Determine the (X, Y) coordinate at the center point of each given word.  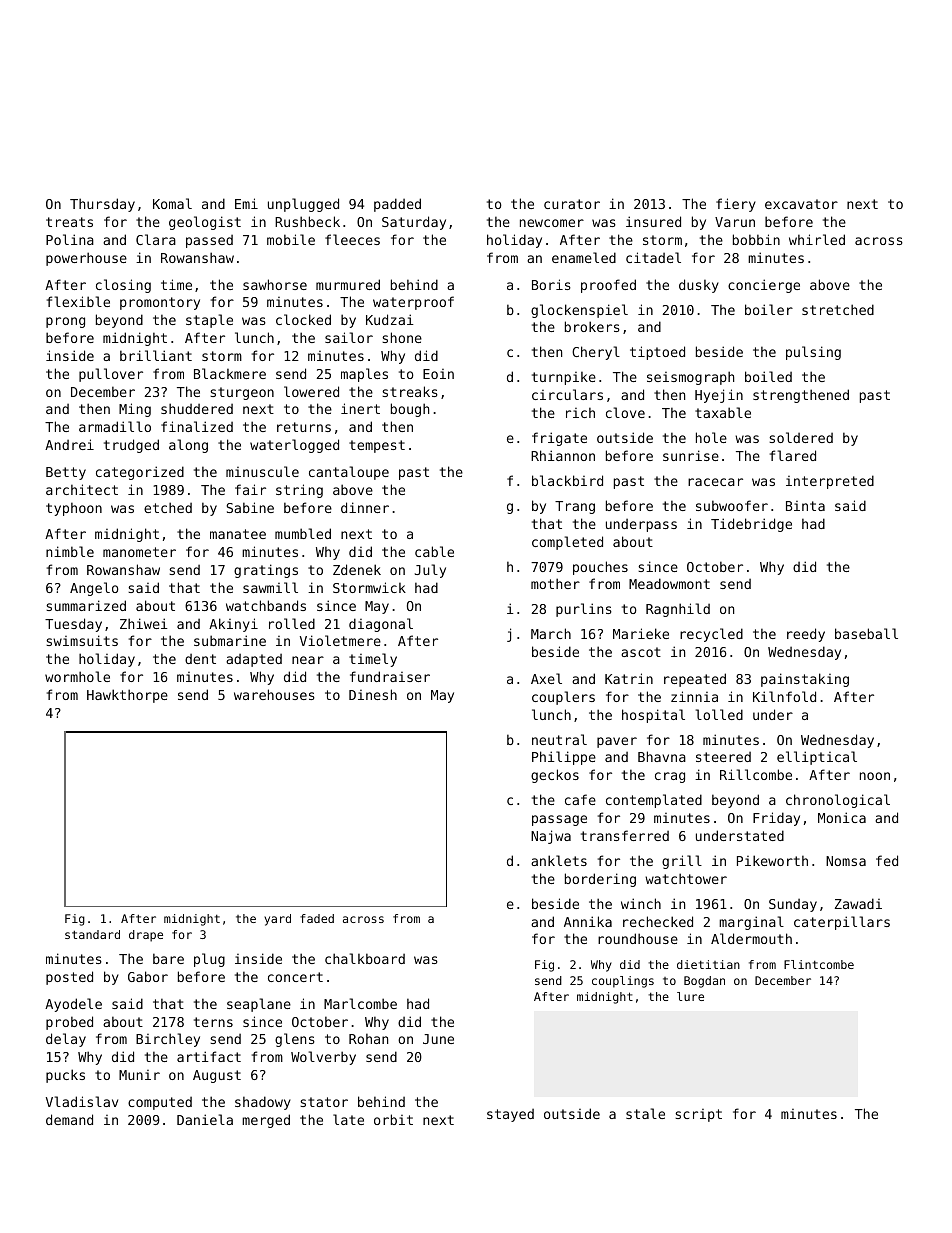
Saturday (414, 223)
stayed (510, 1115)
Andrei (69, 444)
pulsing (813, 353)
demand (69, 1119)
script (698, 1115)
